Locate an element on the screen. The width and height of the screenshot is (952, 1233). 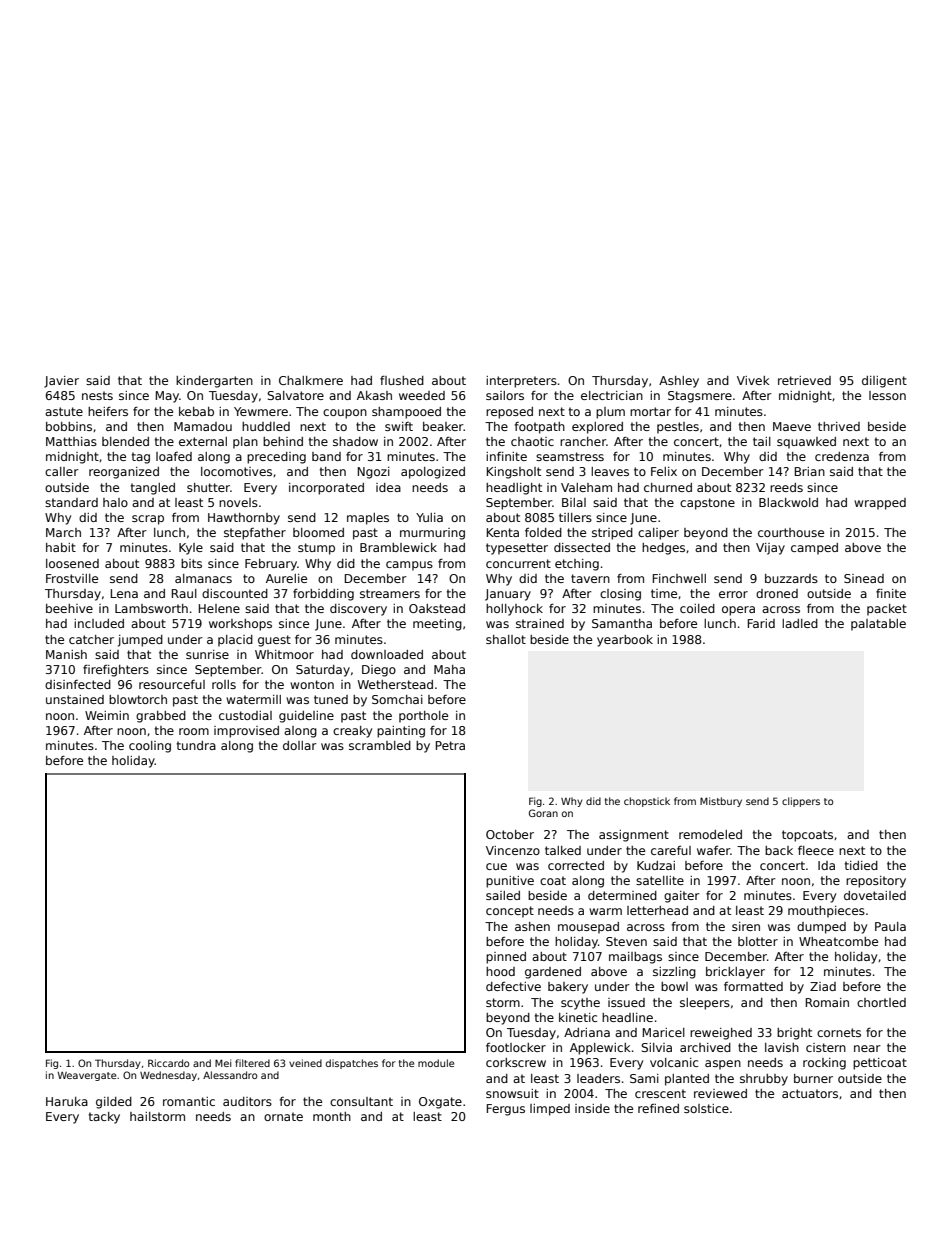
loosened is located at coordinates (72, 563).
